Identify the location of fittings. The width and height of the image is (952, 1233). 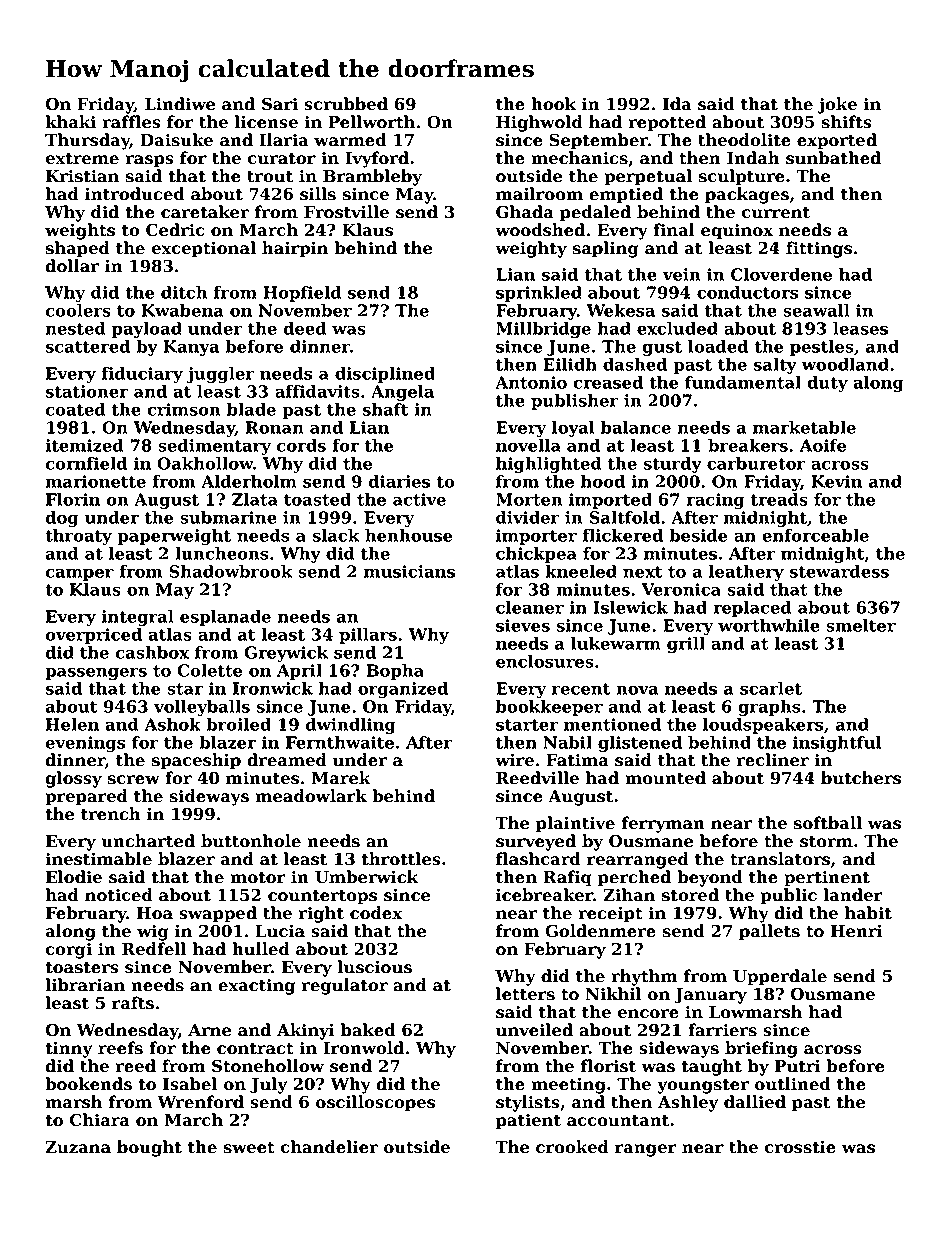
(819, 249).
